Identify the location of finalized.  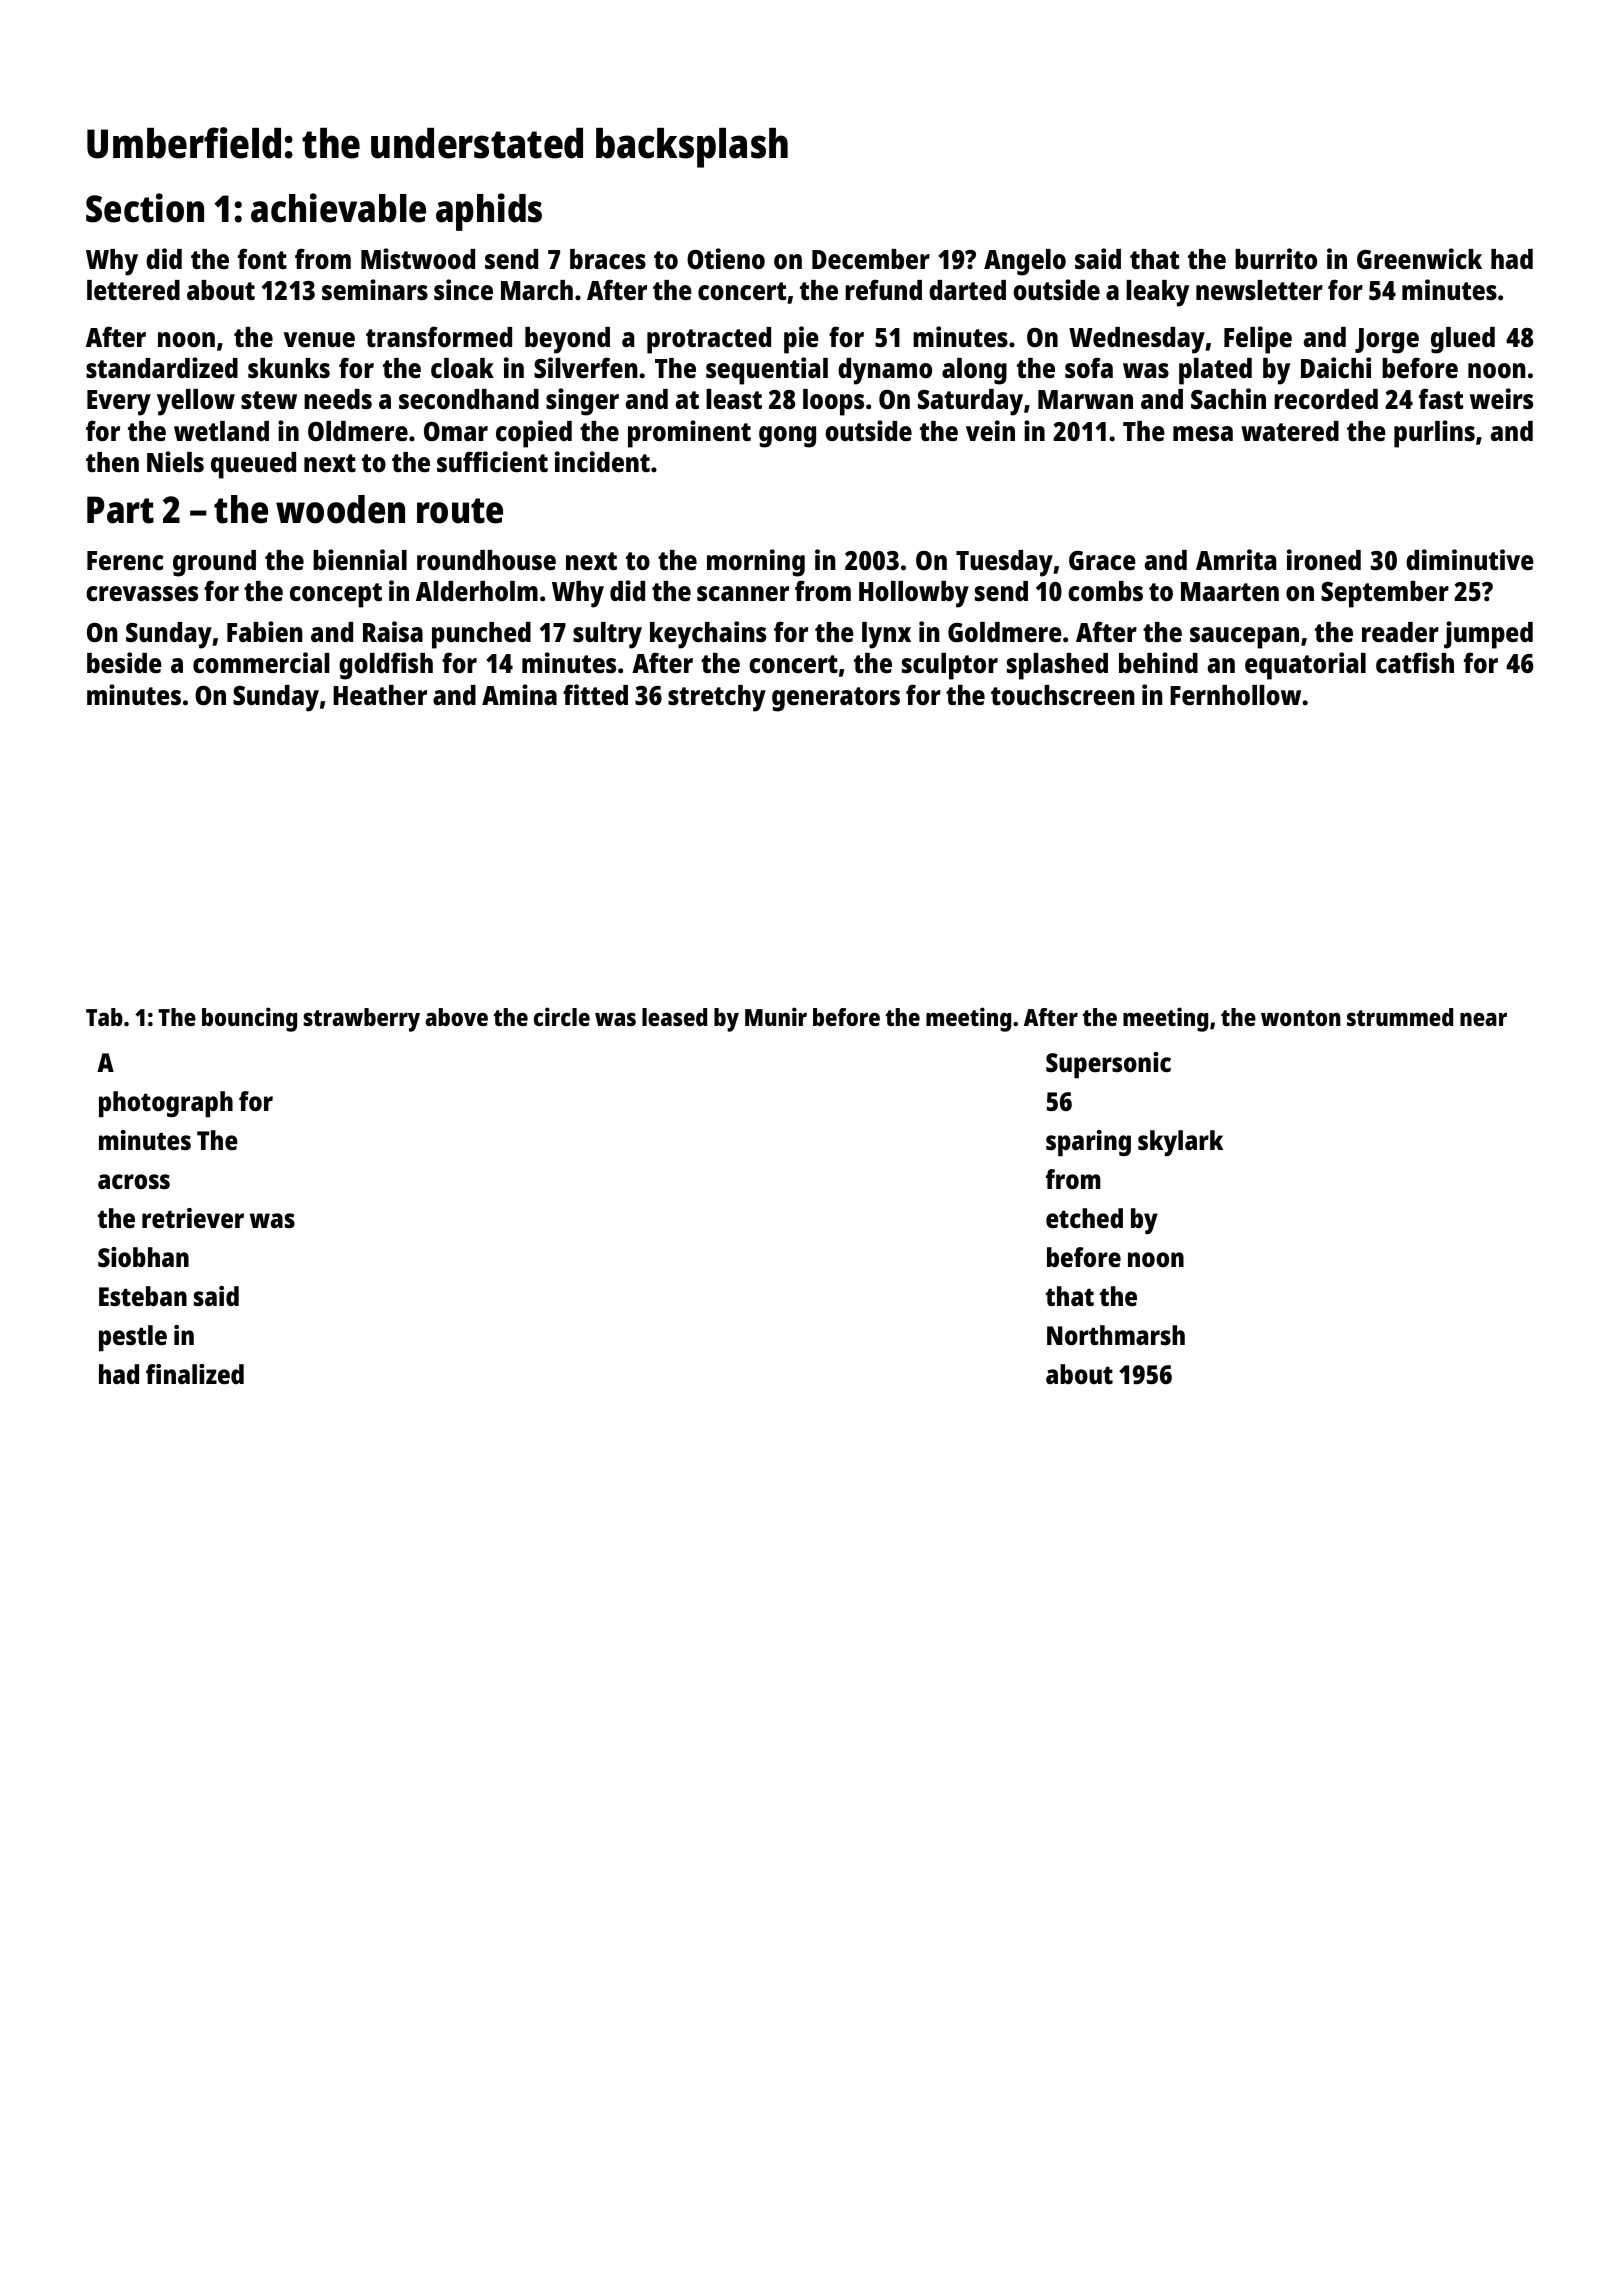
(195, 1374).
